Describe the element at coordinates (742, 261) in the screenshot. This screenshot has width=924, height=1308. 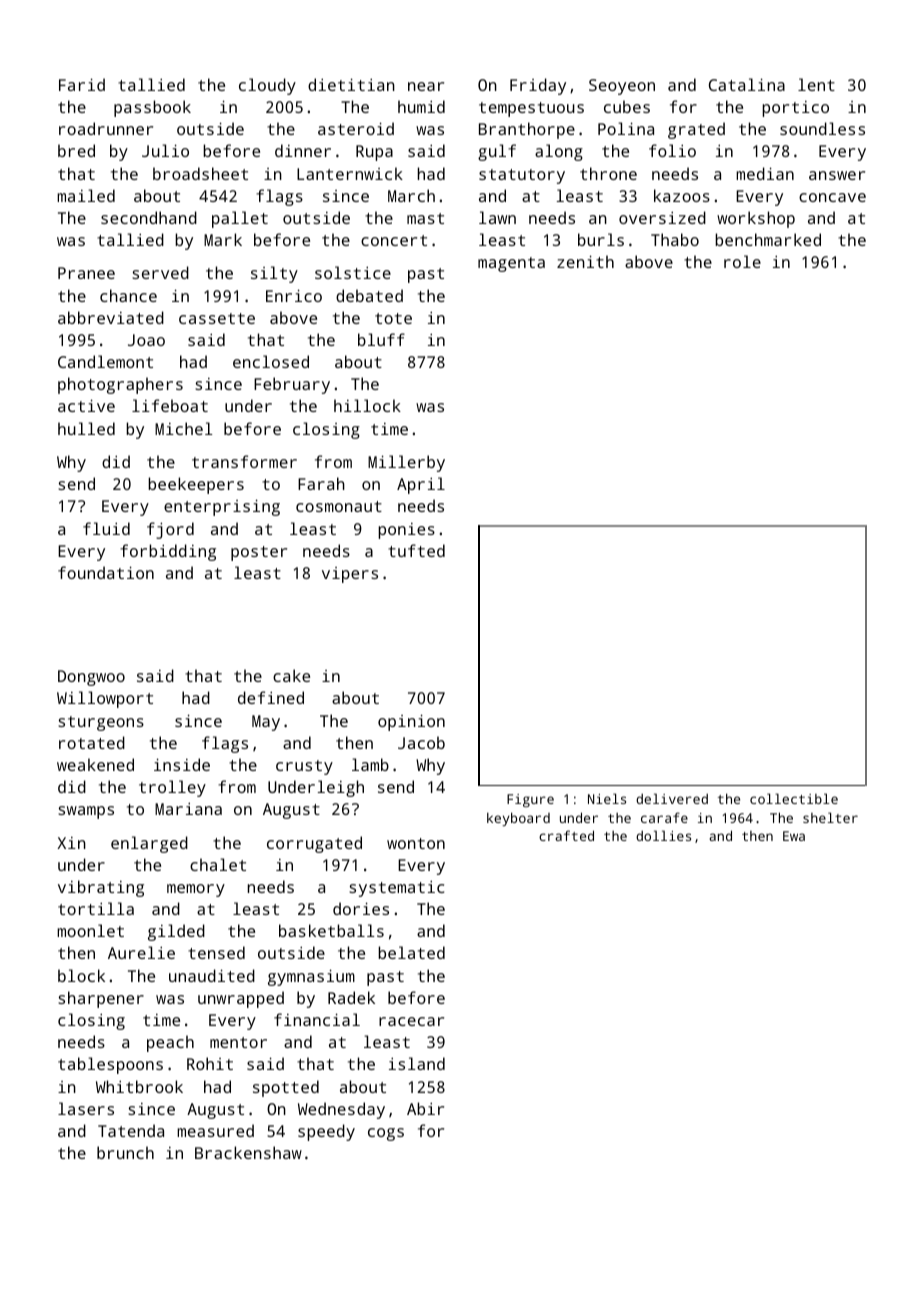
I see `role` at that location.
